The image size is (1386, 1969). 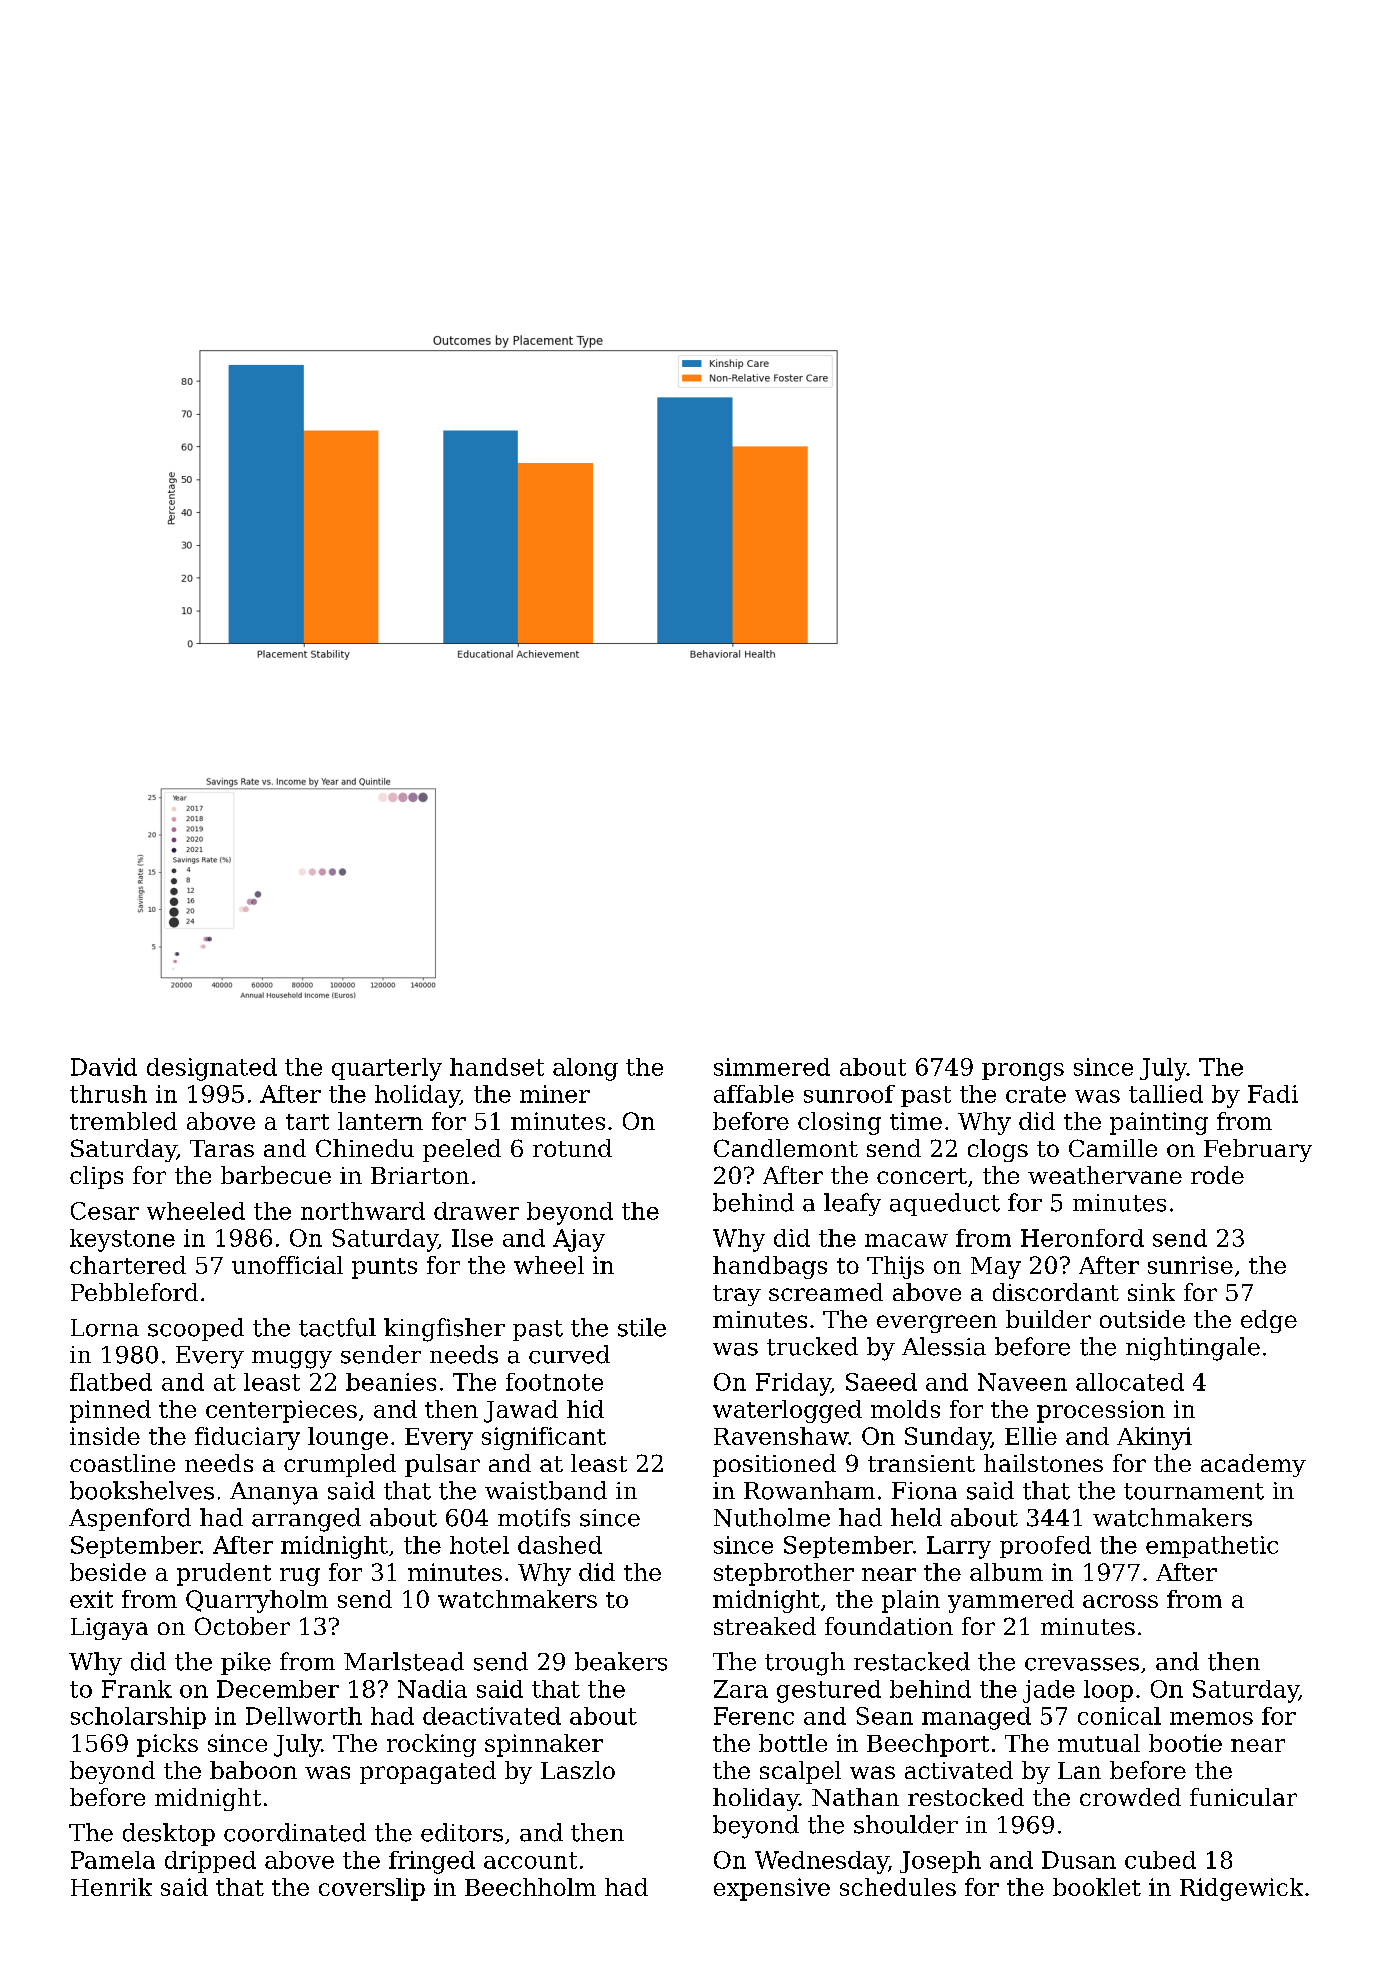 I want to click on stepbrother, so click(x=784, y=1574).
